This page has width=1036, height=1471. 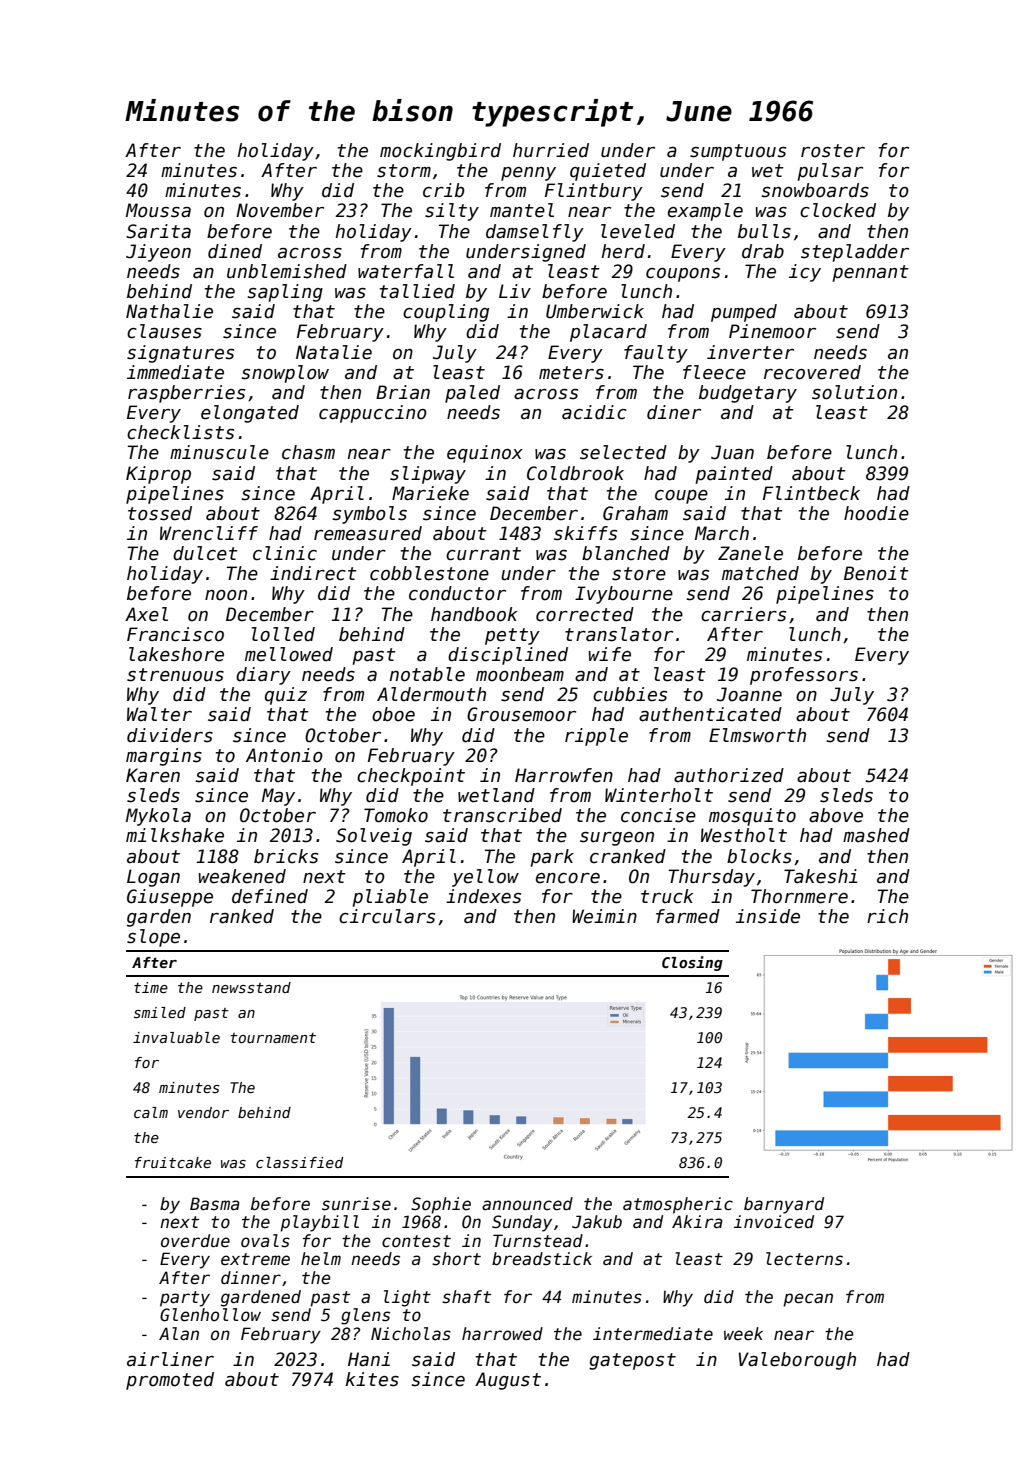 What do you see at coordinates (170, 898) in the page?
I see `Giuseppe` at bounding box center [170, 898].
